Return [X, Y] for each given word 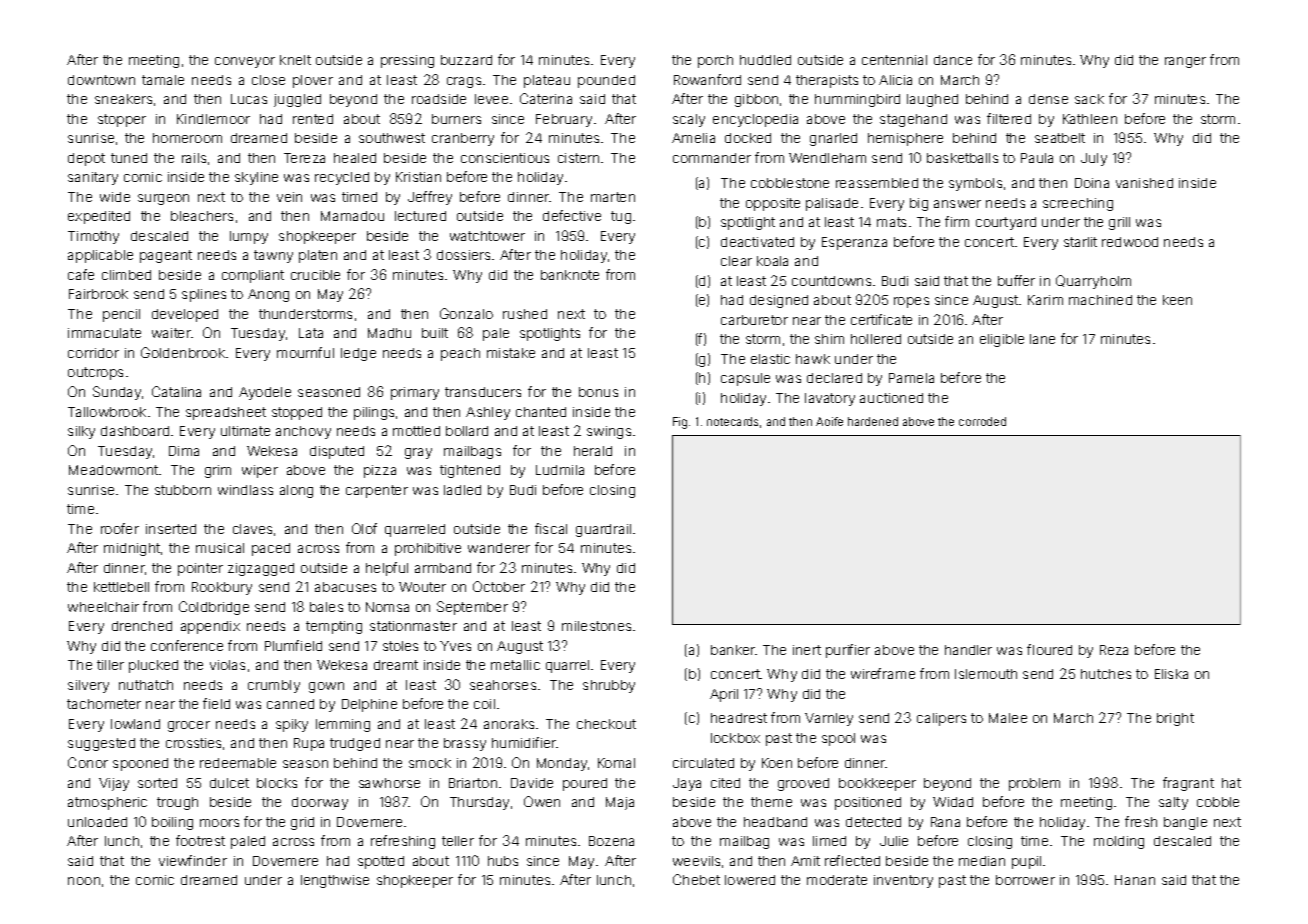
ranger [1185, 62]
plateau [547, 81]
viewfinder [193, 860]
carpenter [377, 491]
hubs [503, 861]
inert [807, 650]
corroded [982, 421]
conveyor [245, 62]
